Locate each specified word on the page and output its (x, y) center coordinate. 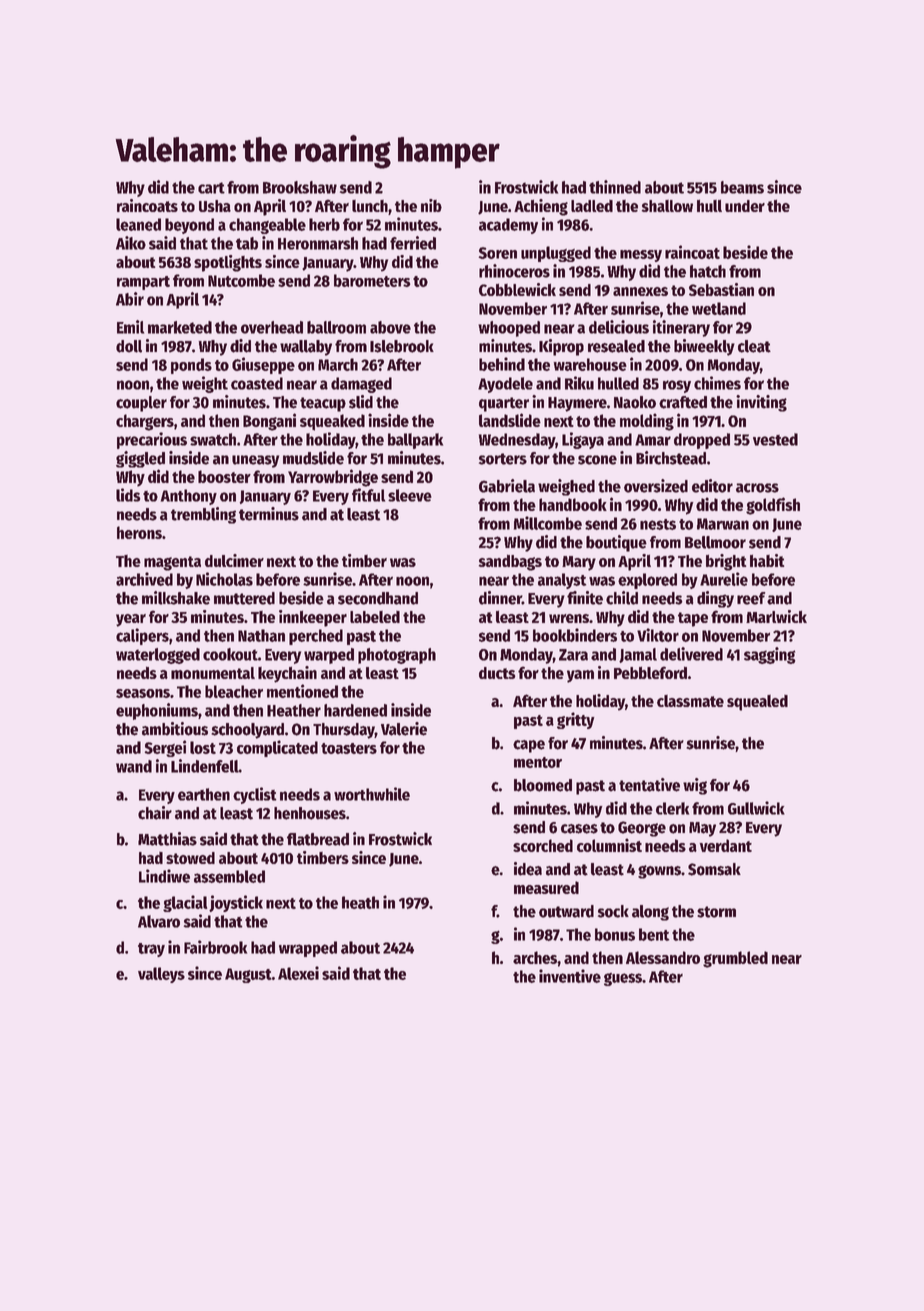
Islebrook (402, 346)
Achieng (541, 207)
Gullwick (756, 808)
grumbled (735, 959)
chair (155, 813)
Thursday (344, 731)
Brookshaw (300, 187)
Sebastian (721, 289)
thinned (615, 187)
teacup (323, 404)
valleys (161, 975)
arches (535, 957)
